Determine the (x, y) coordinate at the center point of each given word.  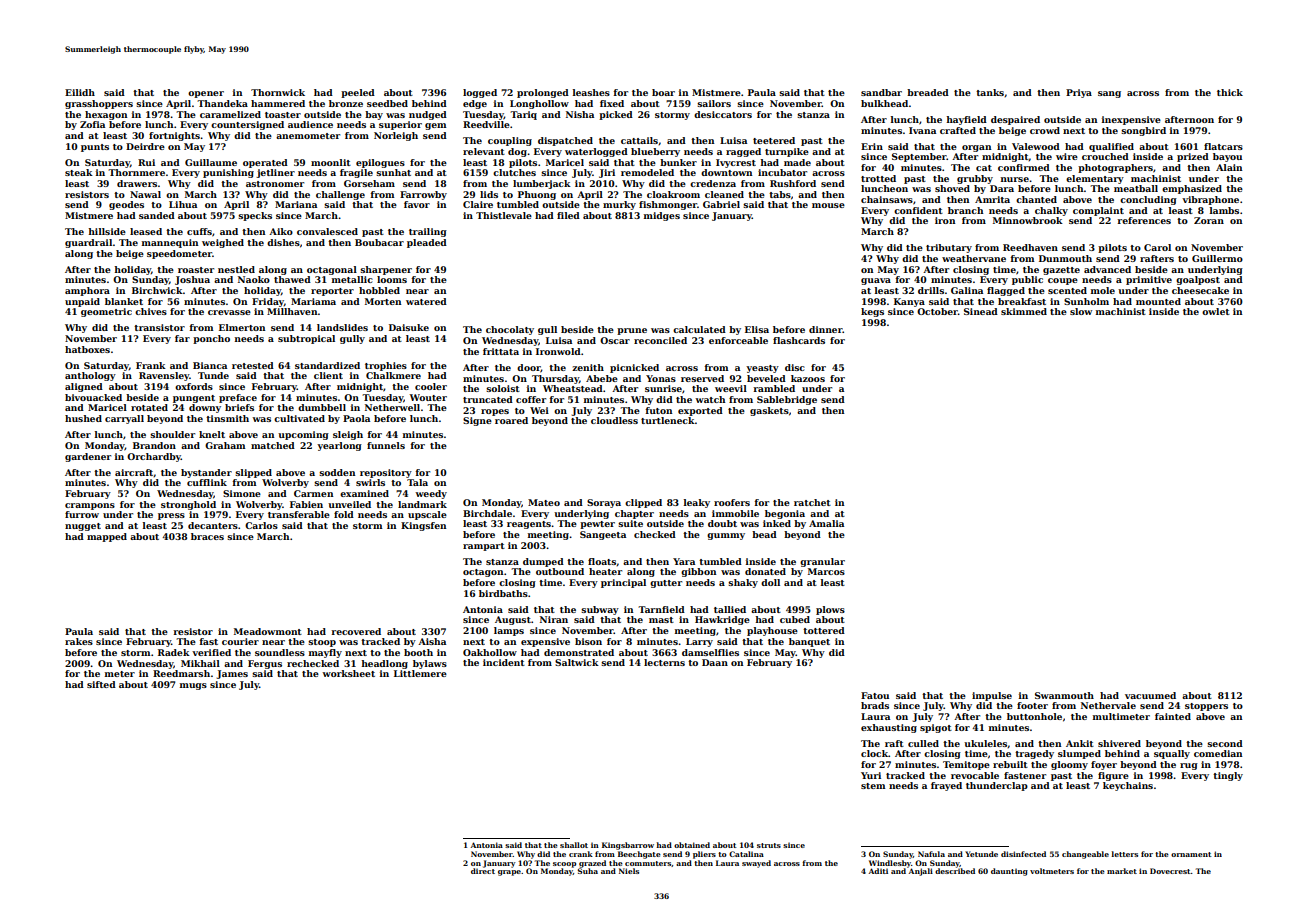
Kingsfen (424, 526)
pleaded (427, 243)
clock (874, 753)
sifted (101, 684)
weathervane (974, 258)
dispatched (565, 141)
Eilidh (80, 92)
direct (483, 871)
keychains (1128, 786)
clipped (643, 503)
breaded (928, 92)
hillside (107, 231)
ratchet (812, 502)
